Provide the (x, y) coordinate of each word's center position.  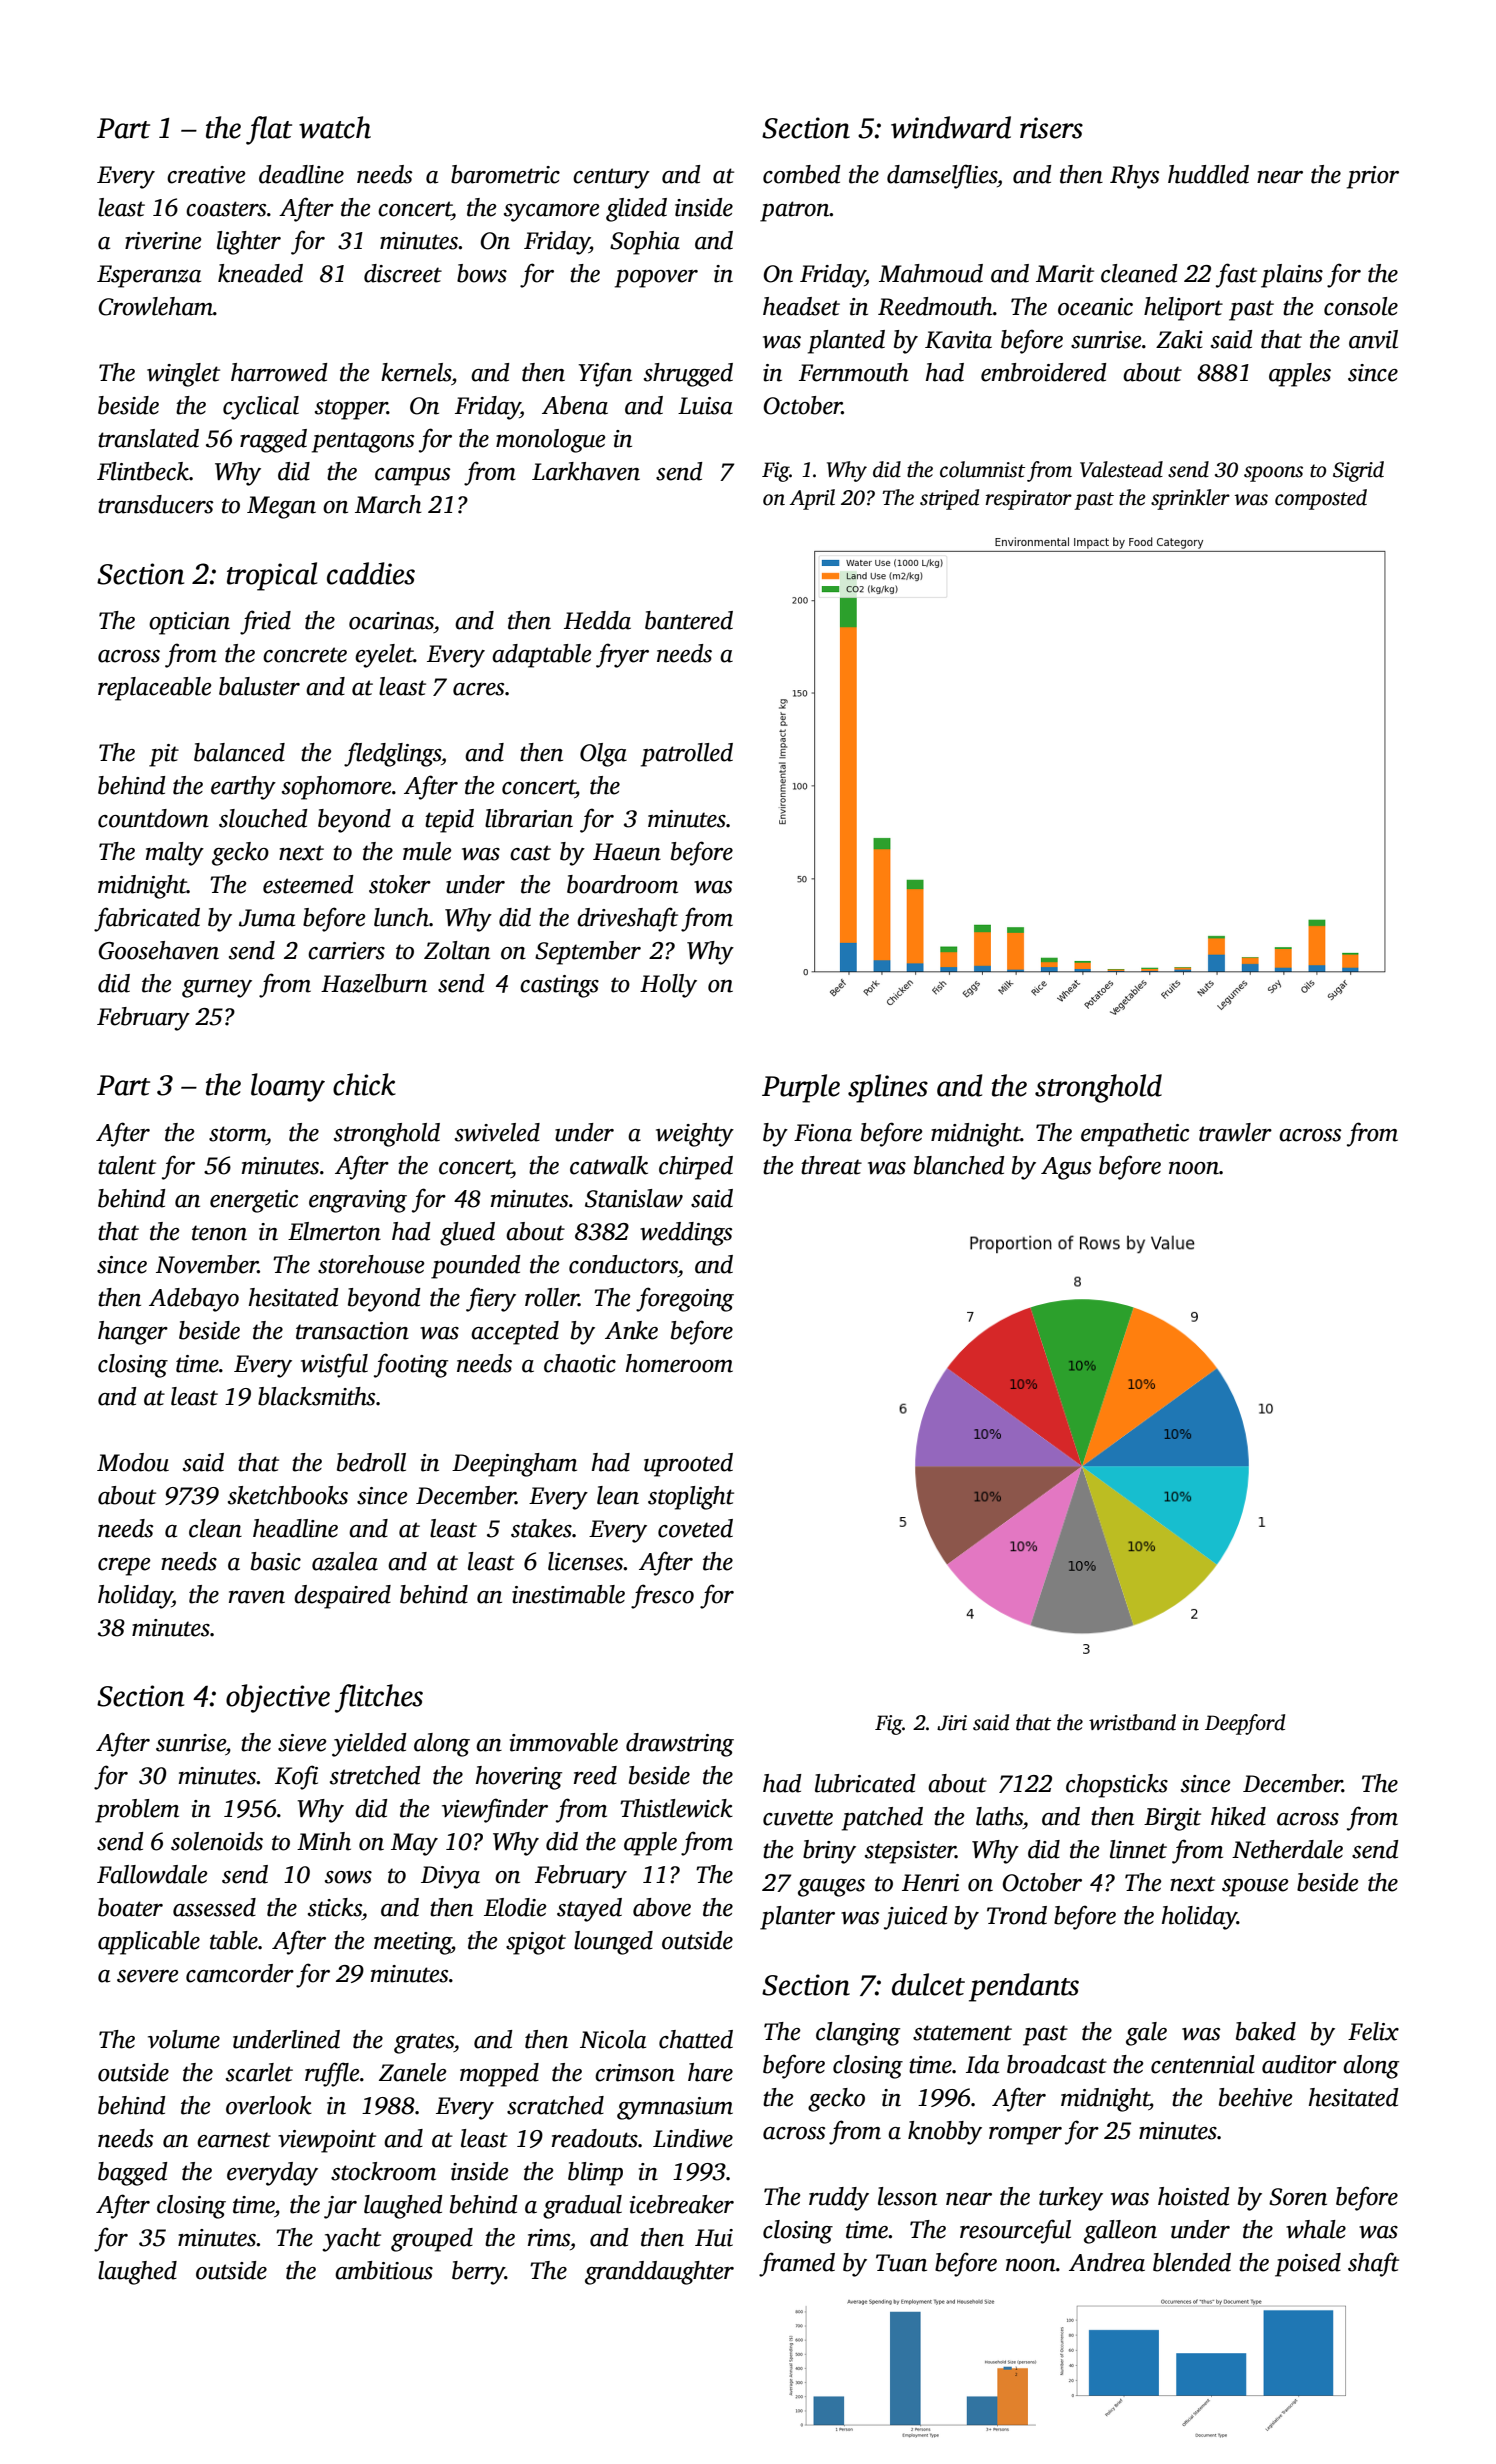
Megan (281, 507)
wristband (1132, 1722)
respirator (1028, 500)
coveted (695, 1528)
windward (951, 127)
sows (348, 1877)
